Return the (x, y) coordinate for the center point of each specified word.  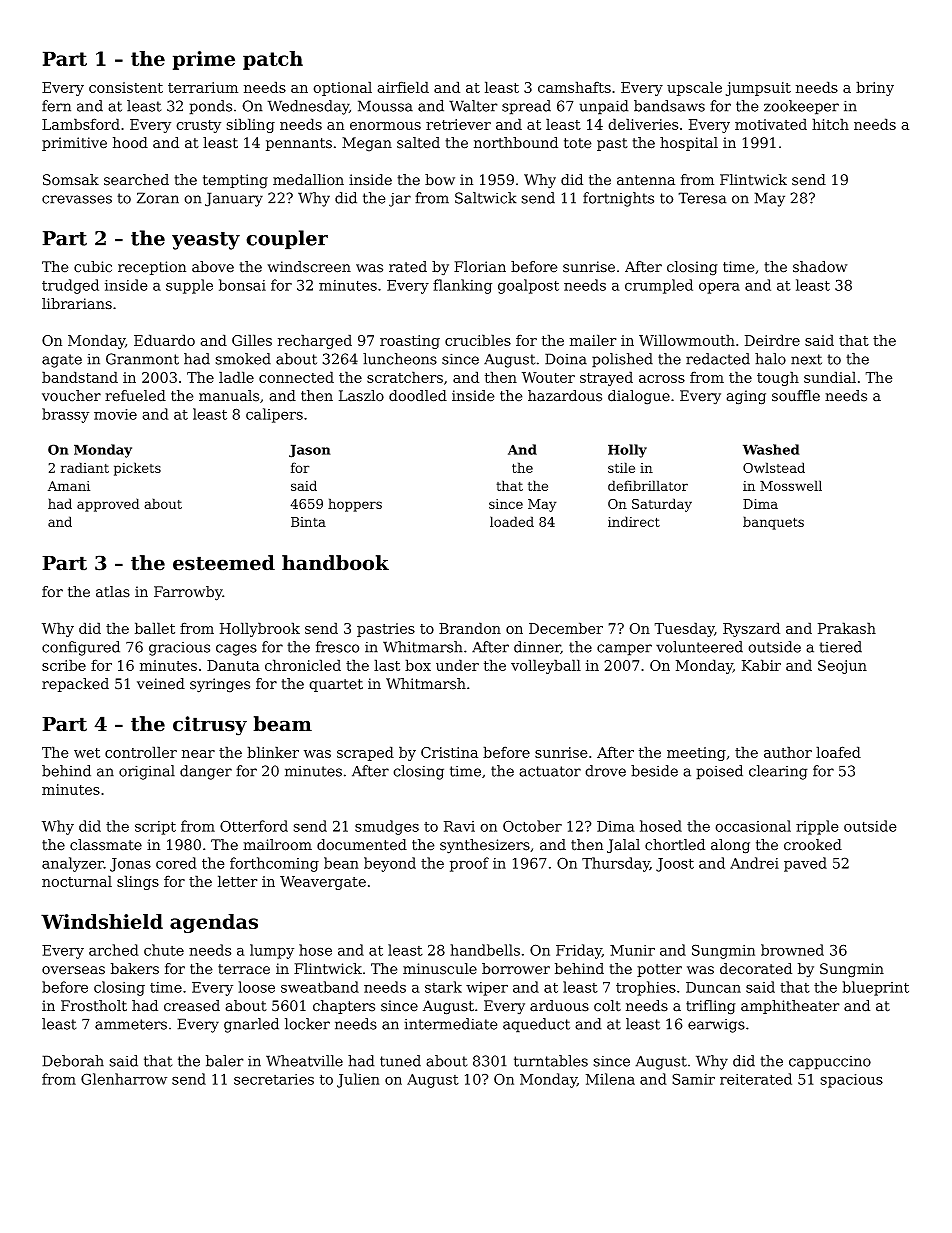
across (662, 379)
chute (164, 950)
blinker (273, 752)
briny (875, 88)
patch (273, 60)
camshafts (574, 87)
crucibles (478, 340)
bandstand (80, 377)
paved (805, 864)
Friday (579, 951)
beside (654, 771)
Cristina (449, 752)
